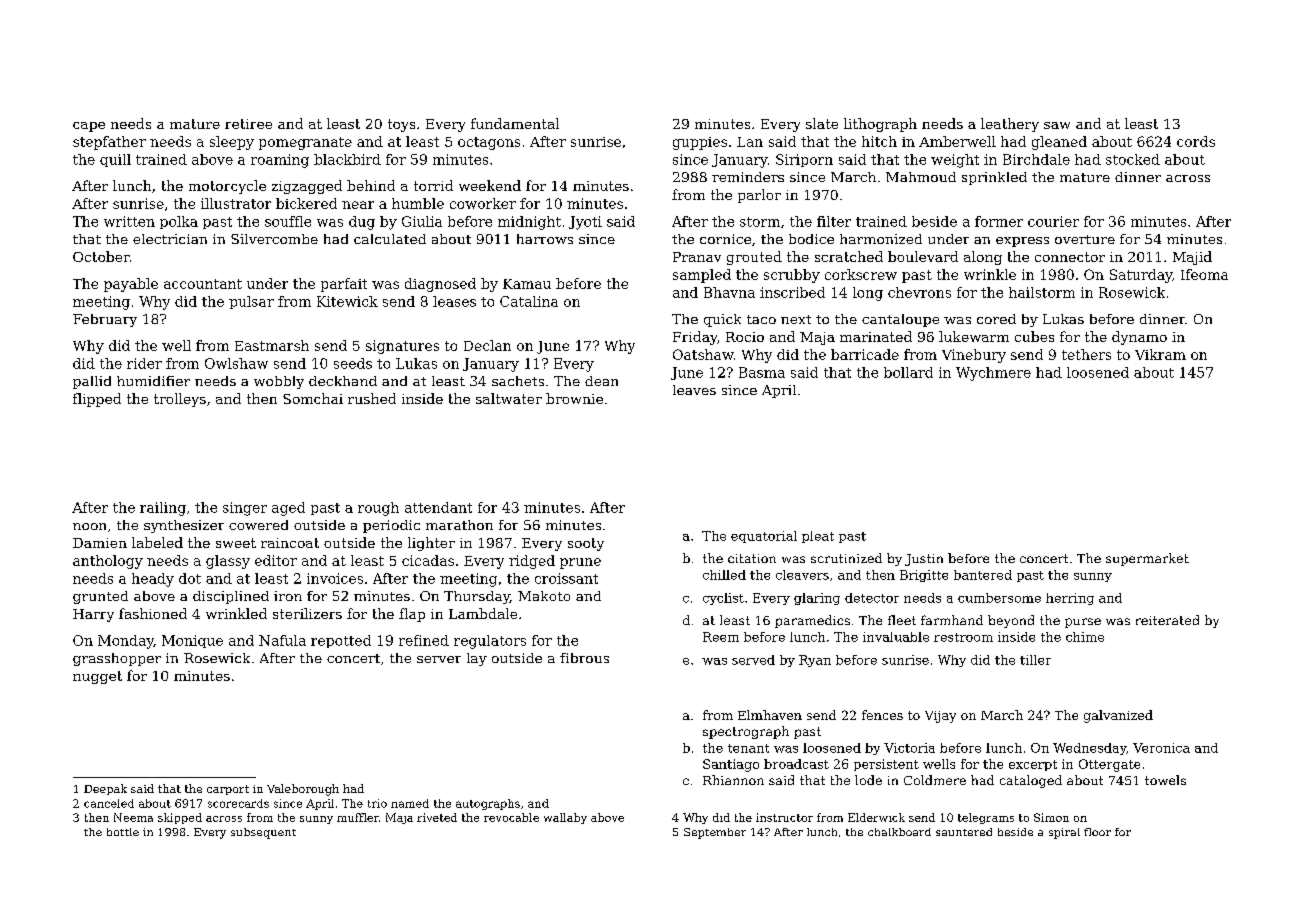  I want to click on floor, so click(1097, 832).
